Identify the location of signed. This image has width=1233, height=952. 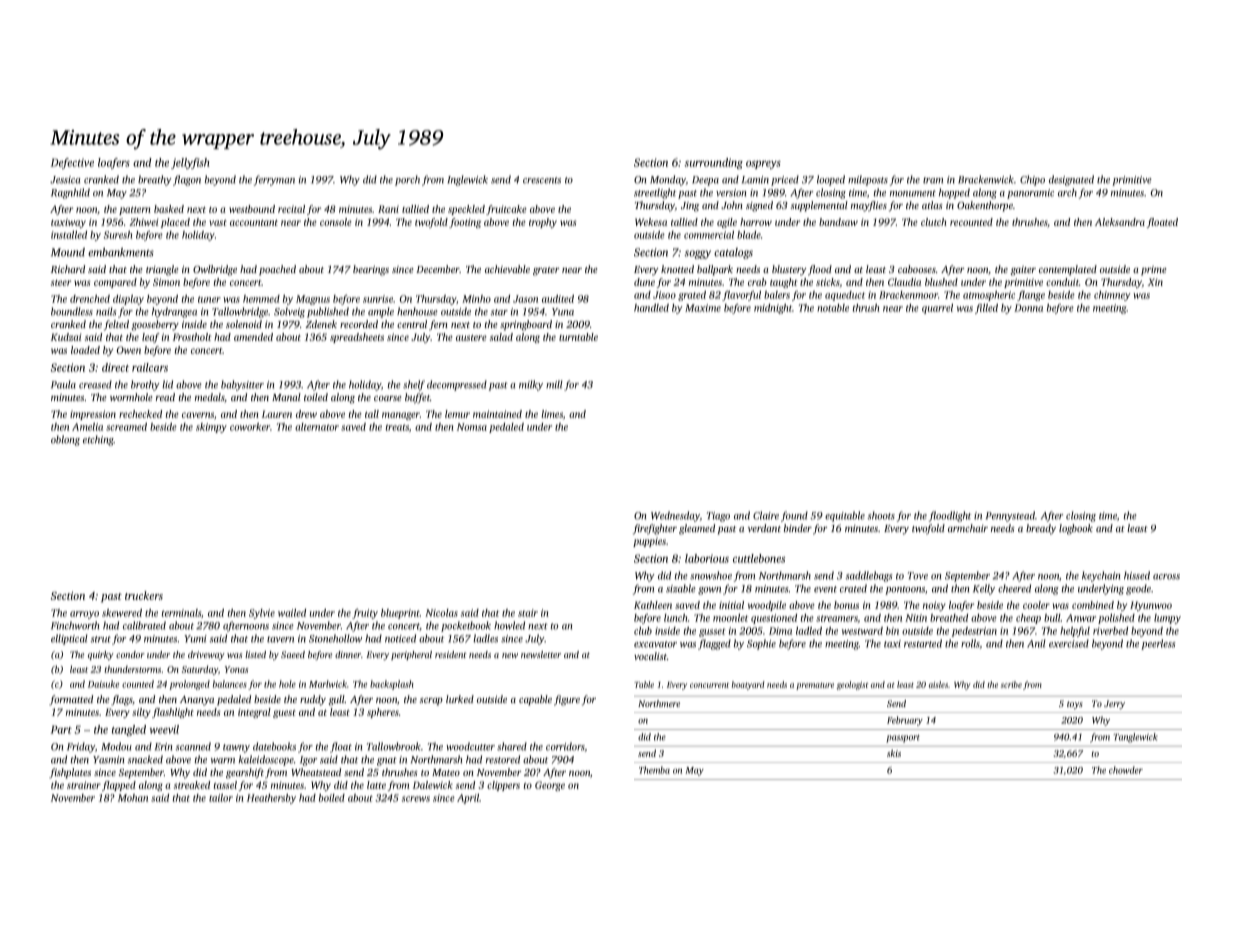
(759, 206).
